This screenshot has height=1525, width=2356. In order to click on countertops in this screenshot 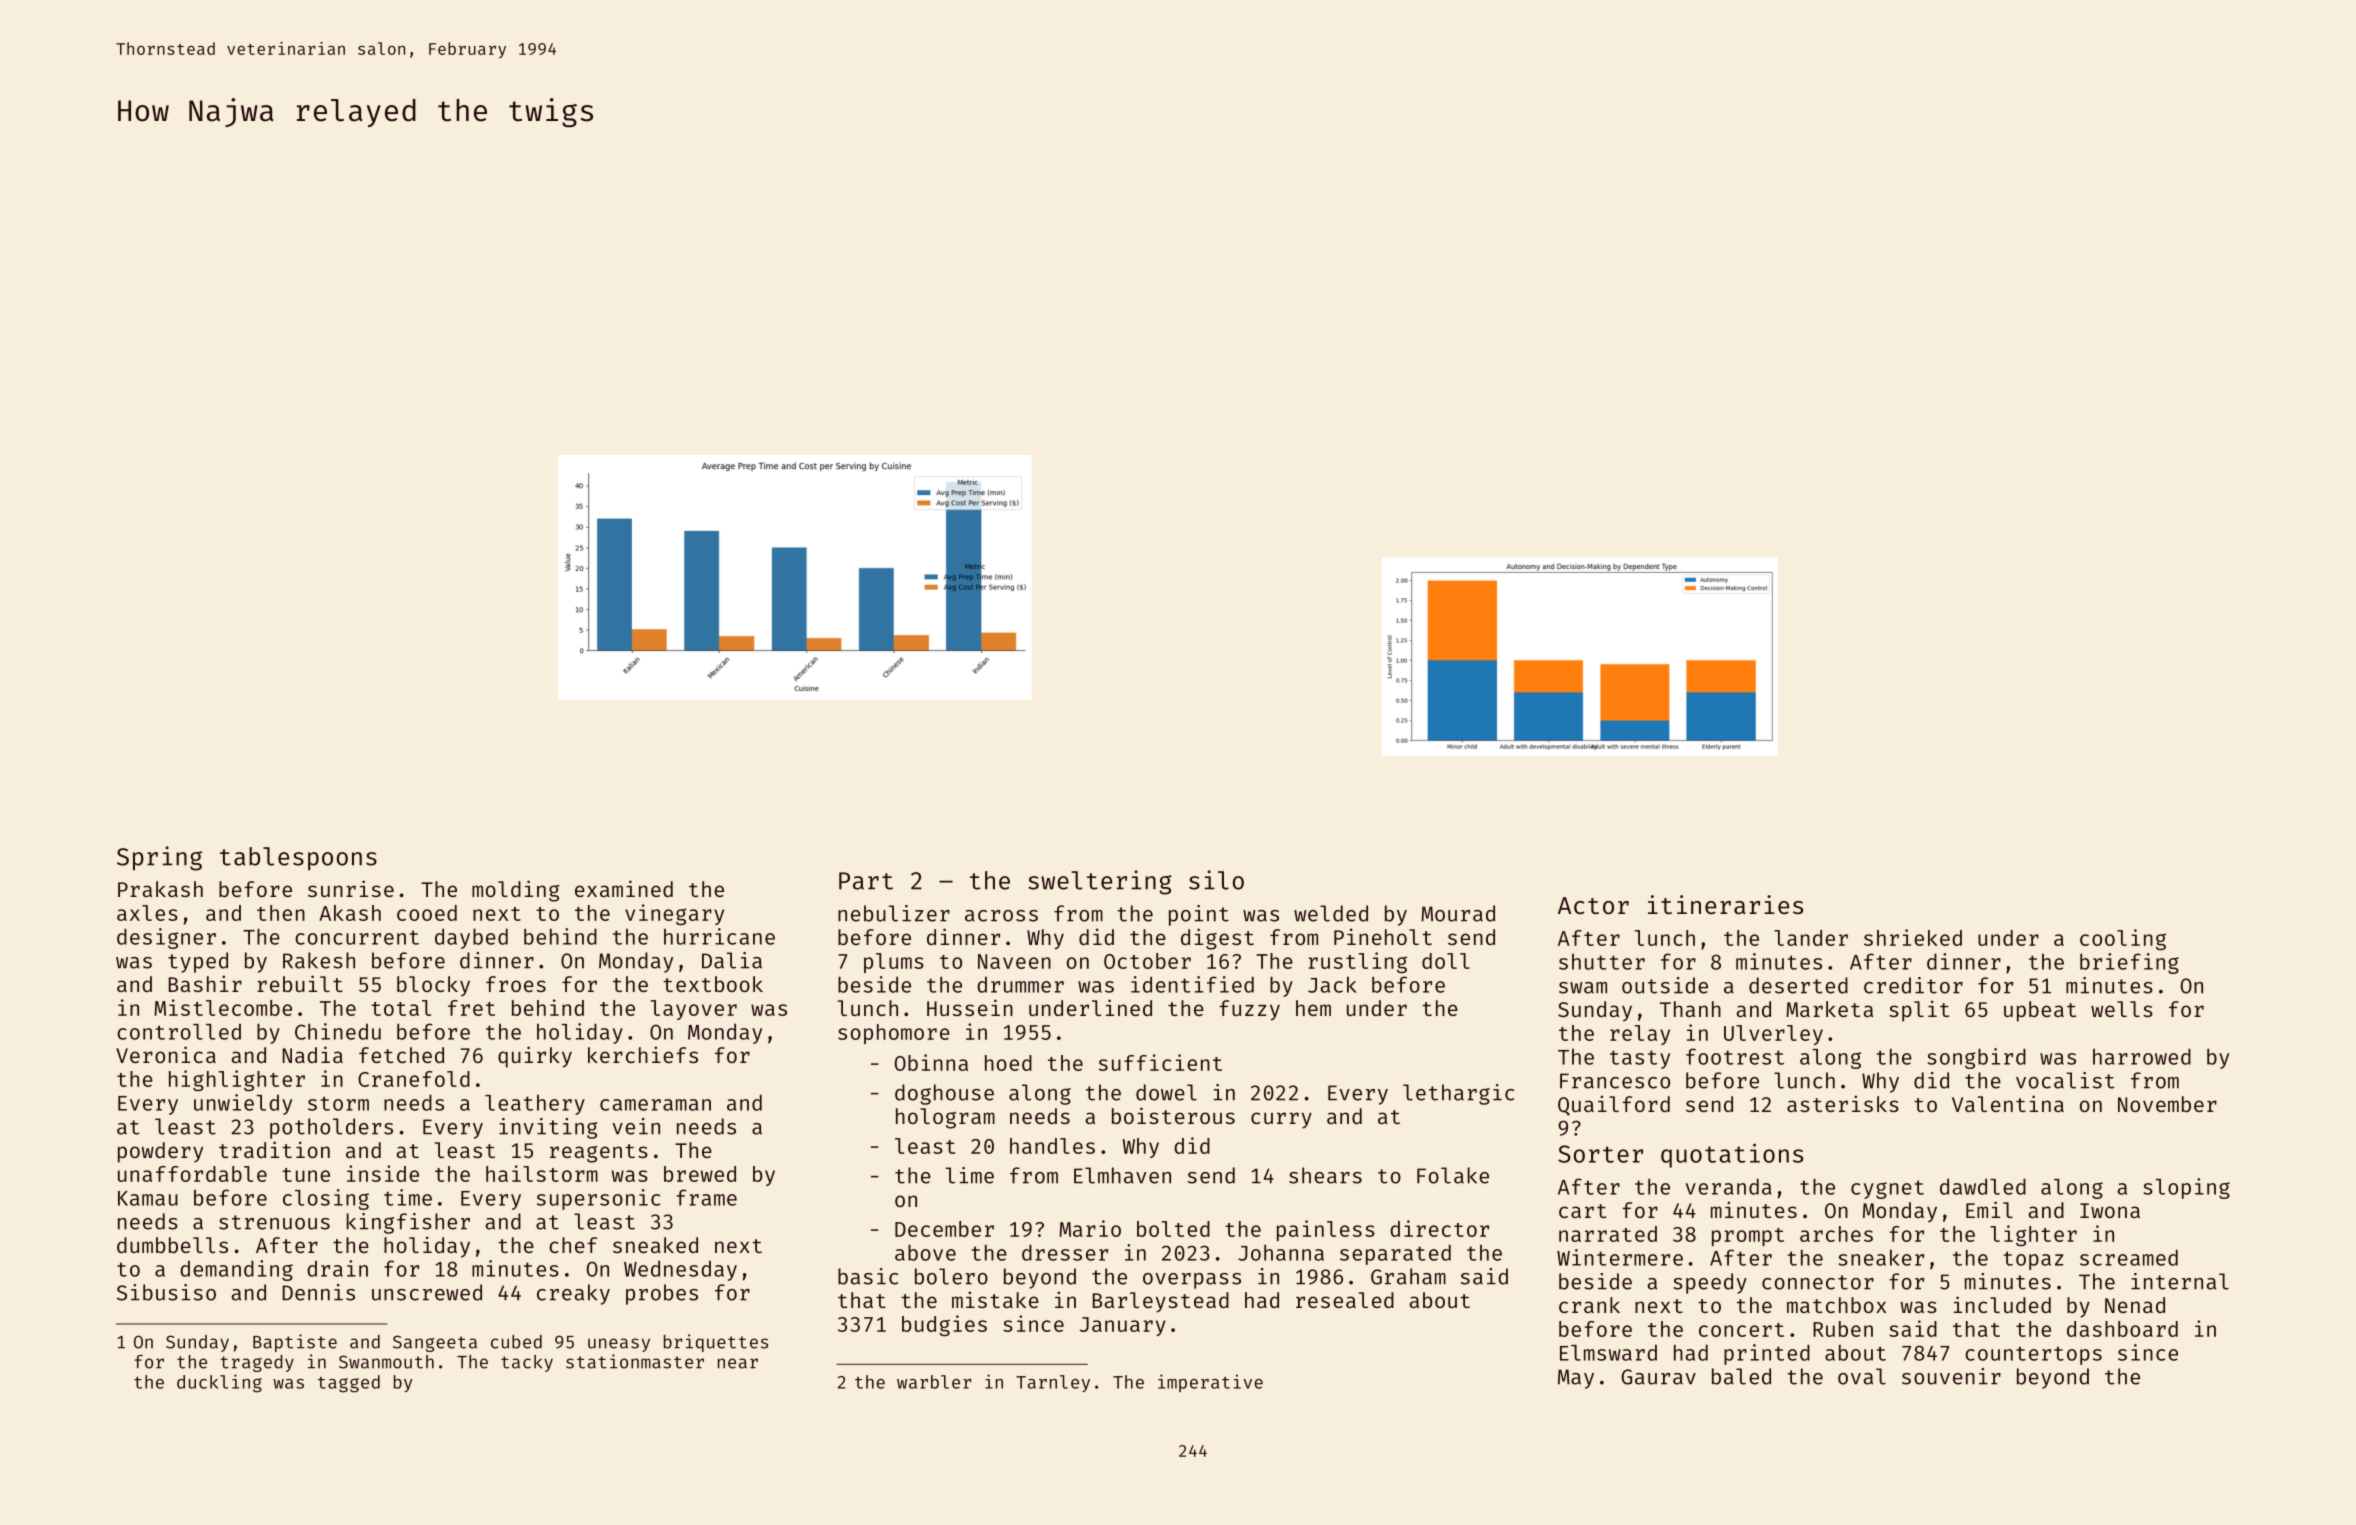, I will do `click(2033, 1355)`.
